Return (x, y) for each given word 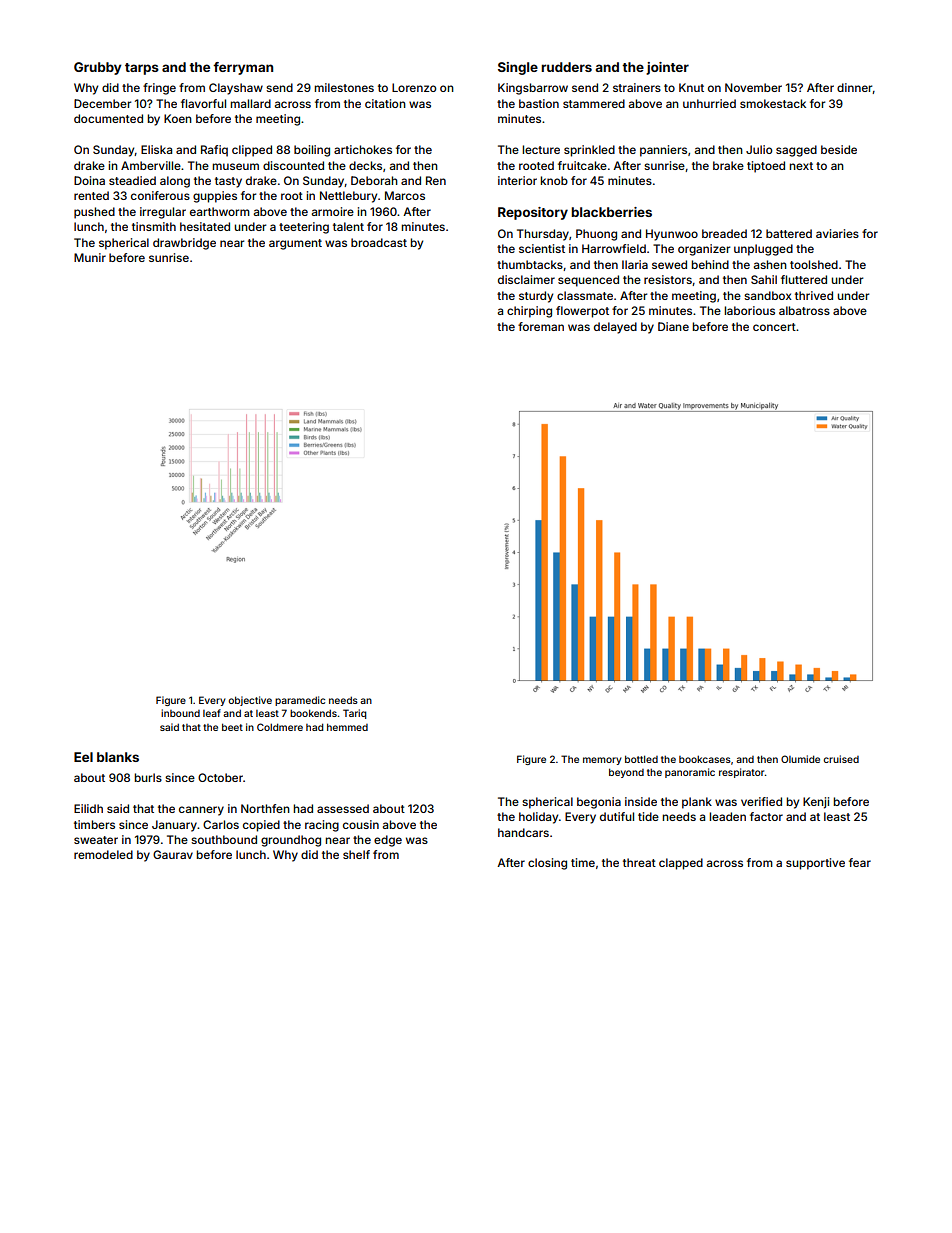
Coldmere (280, 727)
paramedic (300, 701)
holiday (538, 818)
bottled (641, 759)
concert (774, 327)
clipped (252, 151)
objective (250, 701)
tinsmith (154, 226)
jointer (667, 68)
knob (554, 180)
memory (602, 761)
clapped (681, 864)
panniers (663, 151)
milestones (344, 87)
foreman (541, 326)
